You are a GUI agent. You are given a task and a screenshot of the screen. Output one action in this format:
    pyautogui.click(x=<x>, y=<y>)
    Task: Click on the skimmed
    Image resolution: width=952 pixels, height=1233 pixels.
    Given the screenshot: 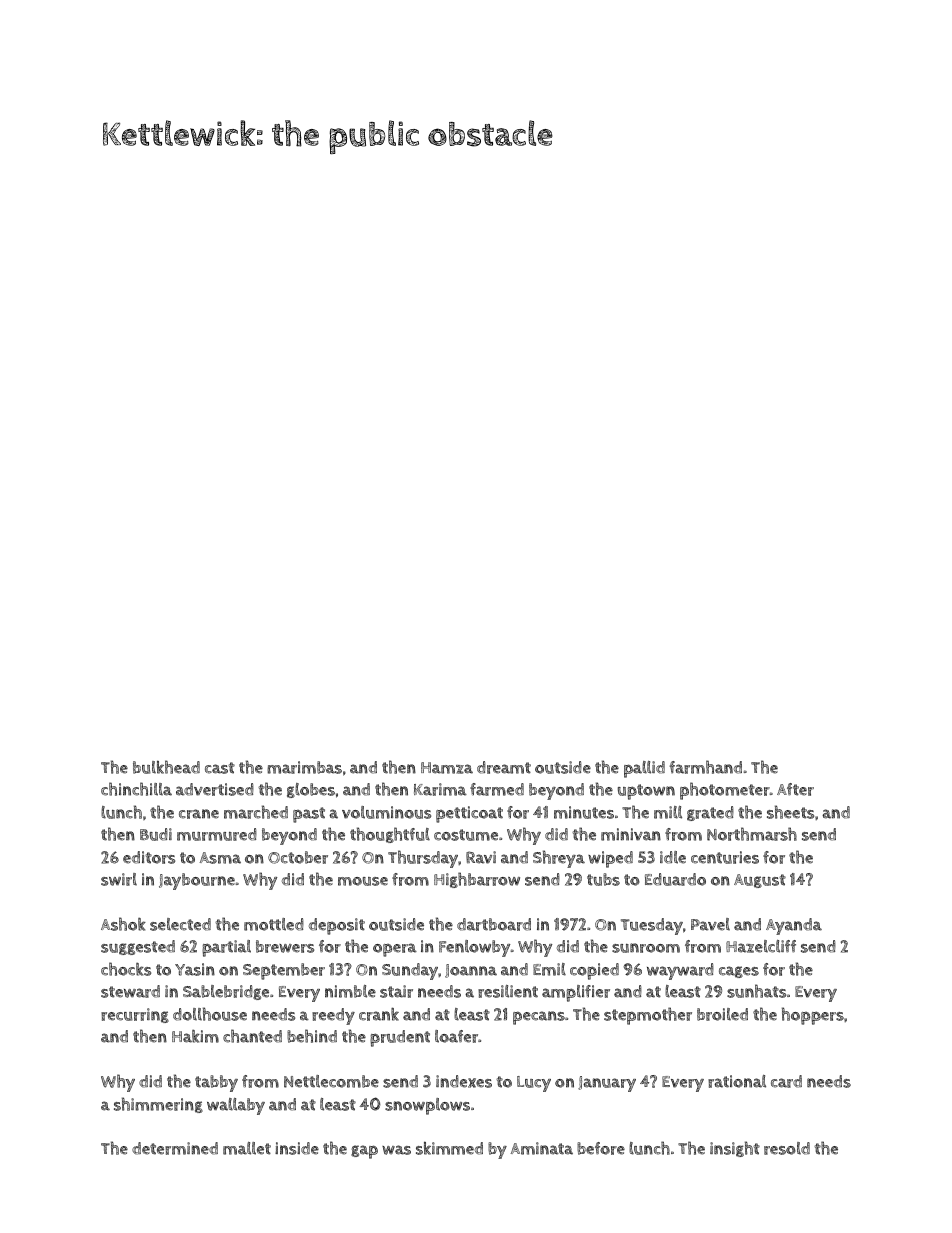 What is the action you would take?
    pyautogui.click(x=449, y=1148)
